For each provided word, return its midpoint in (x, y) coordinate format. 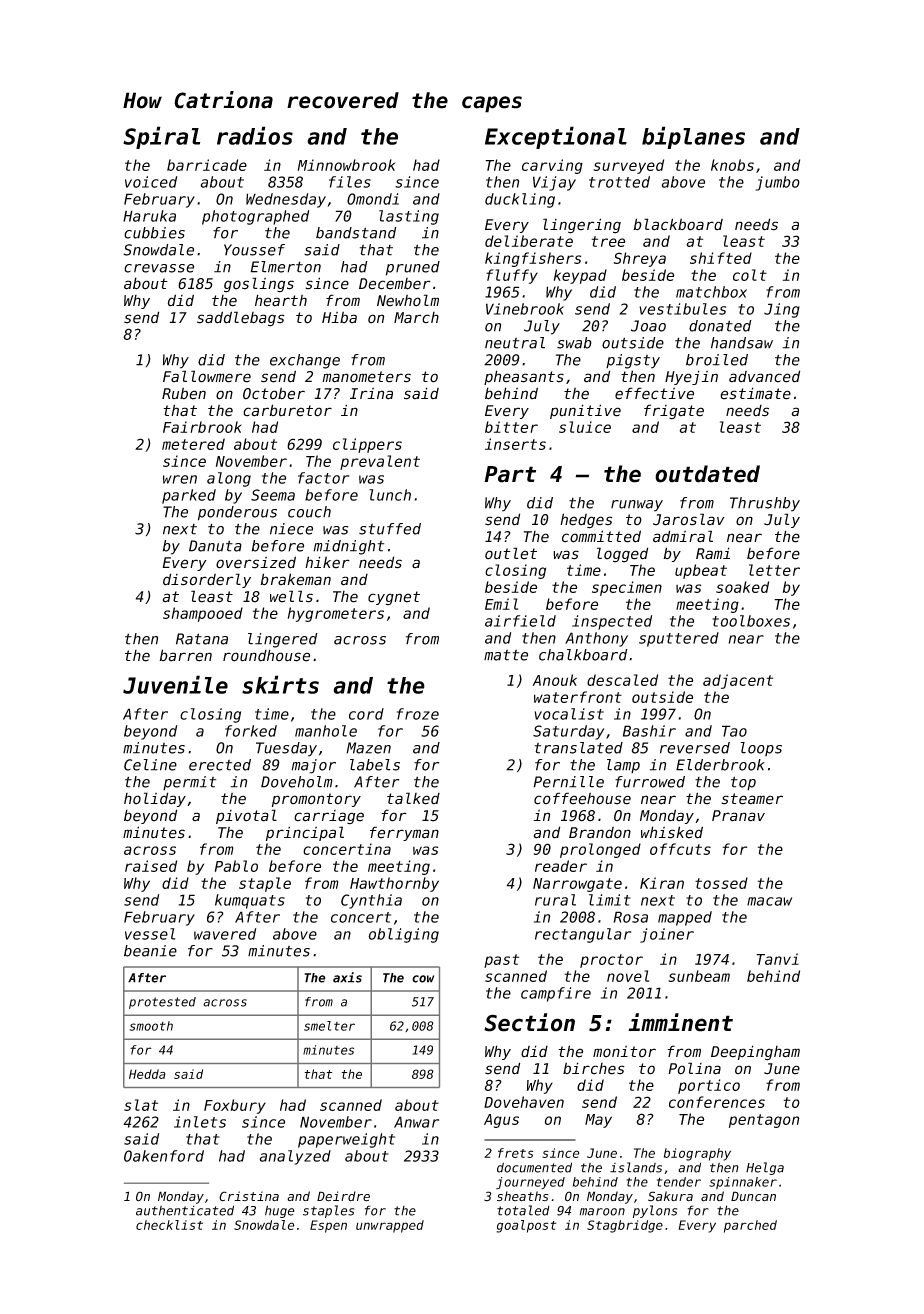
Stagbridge (625, 1226)
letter (774, 570)
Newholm (408, 300)
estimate (755, 393)
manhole (326, 731)
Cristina (249, 1196)
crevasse (159, 268)
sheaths (522, 1196)
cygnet (394, 598)
